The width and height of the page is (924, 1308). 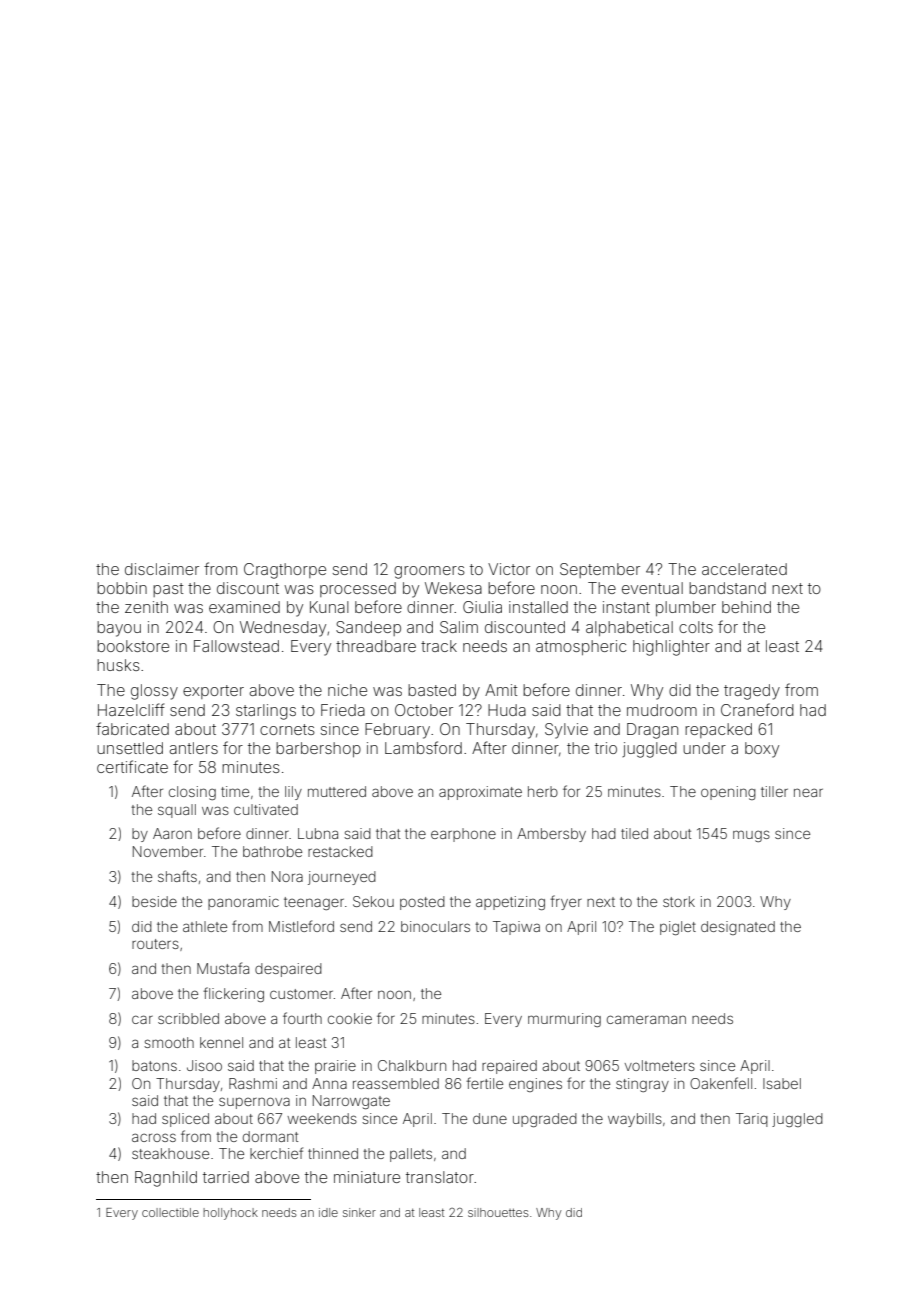 I want to click on Tariq, so click(x=752, y=1120).
